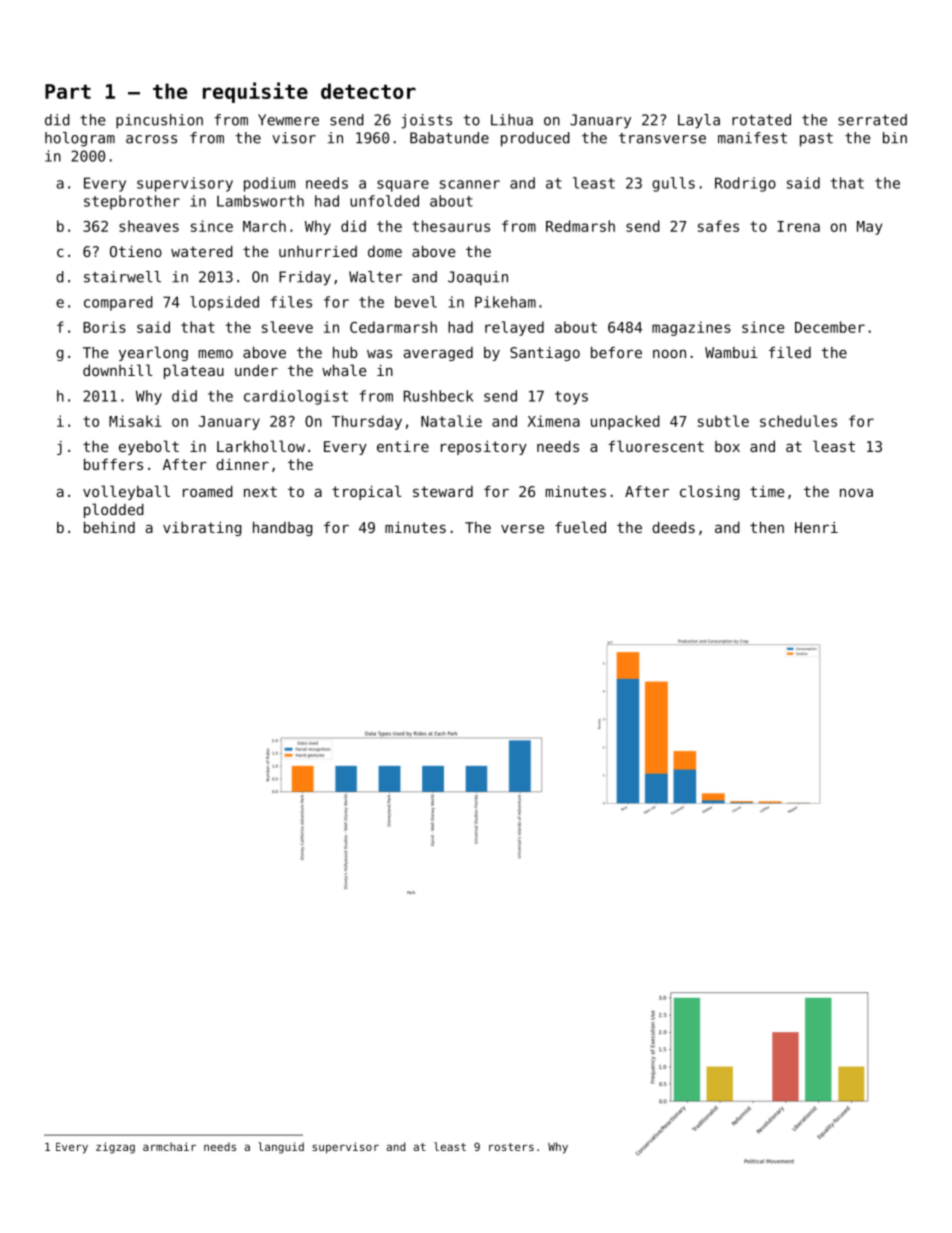  Describe the element at coordinates (202, 529) in the image. I see `vibrating` at that location.
